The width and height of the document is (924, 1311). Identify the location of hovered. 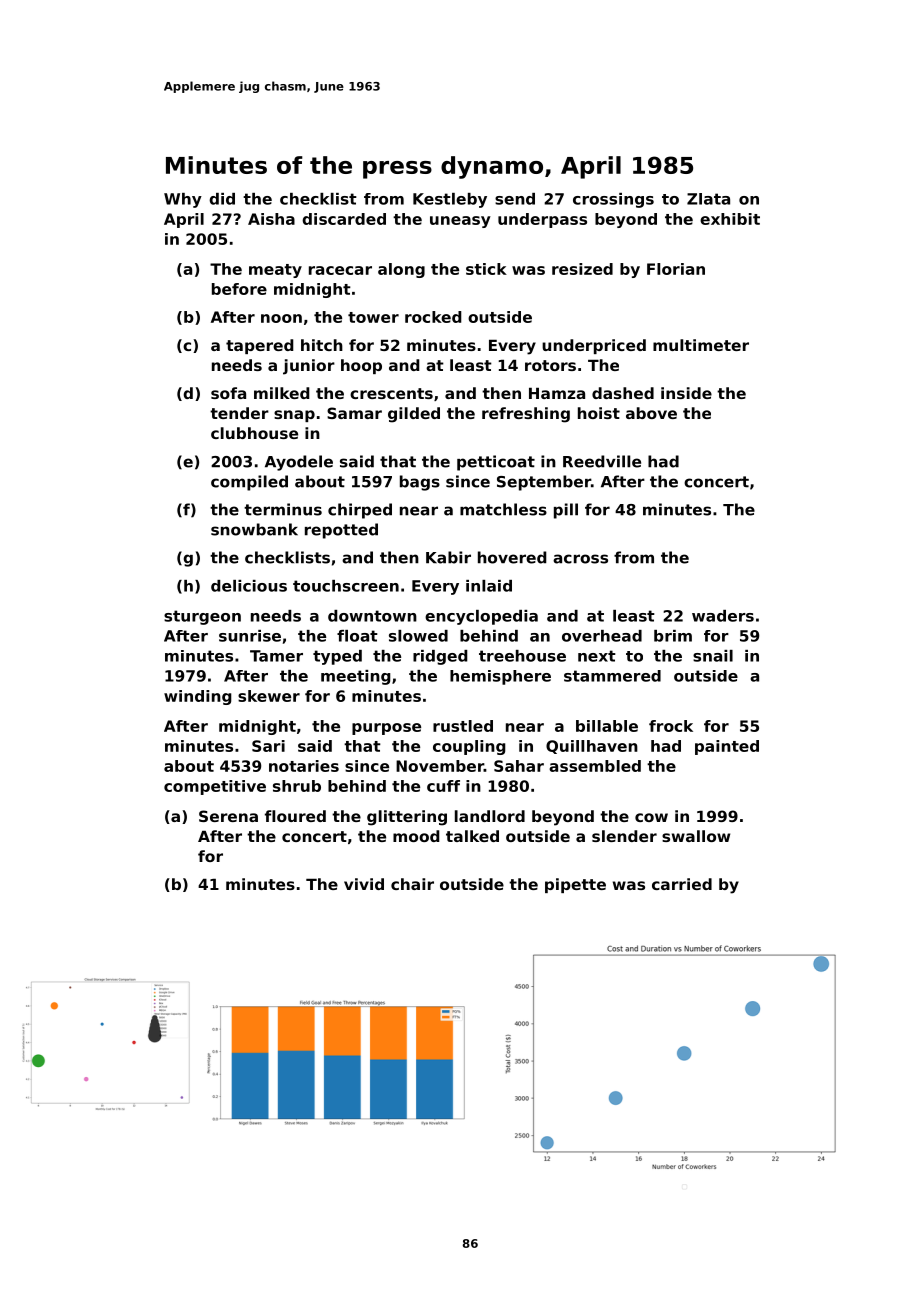
(512, 557).
